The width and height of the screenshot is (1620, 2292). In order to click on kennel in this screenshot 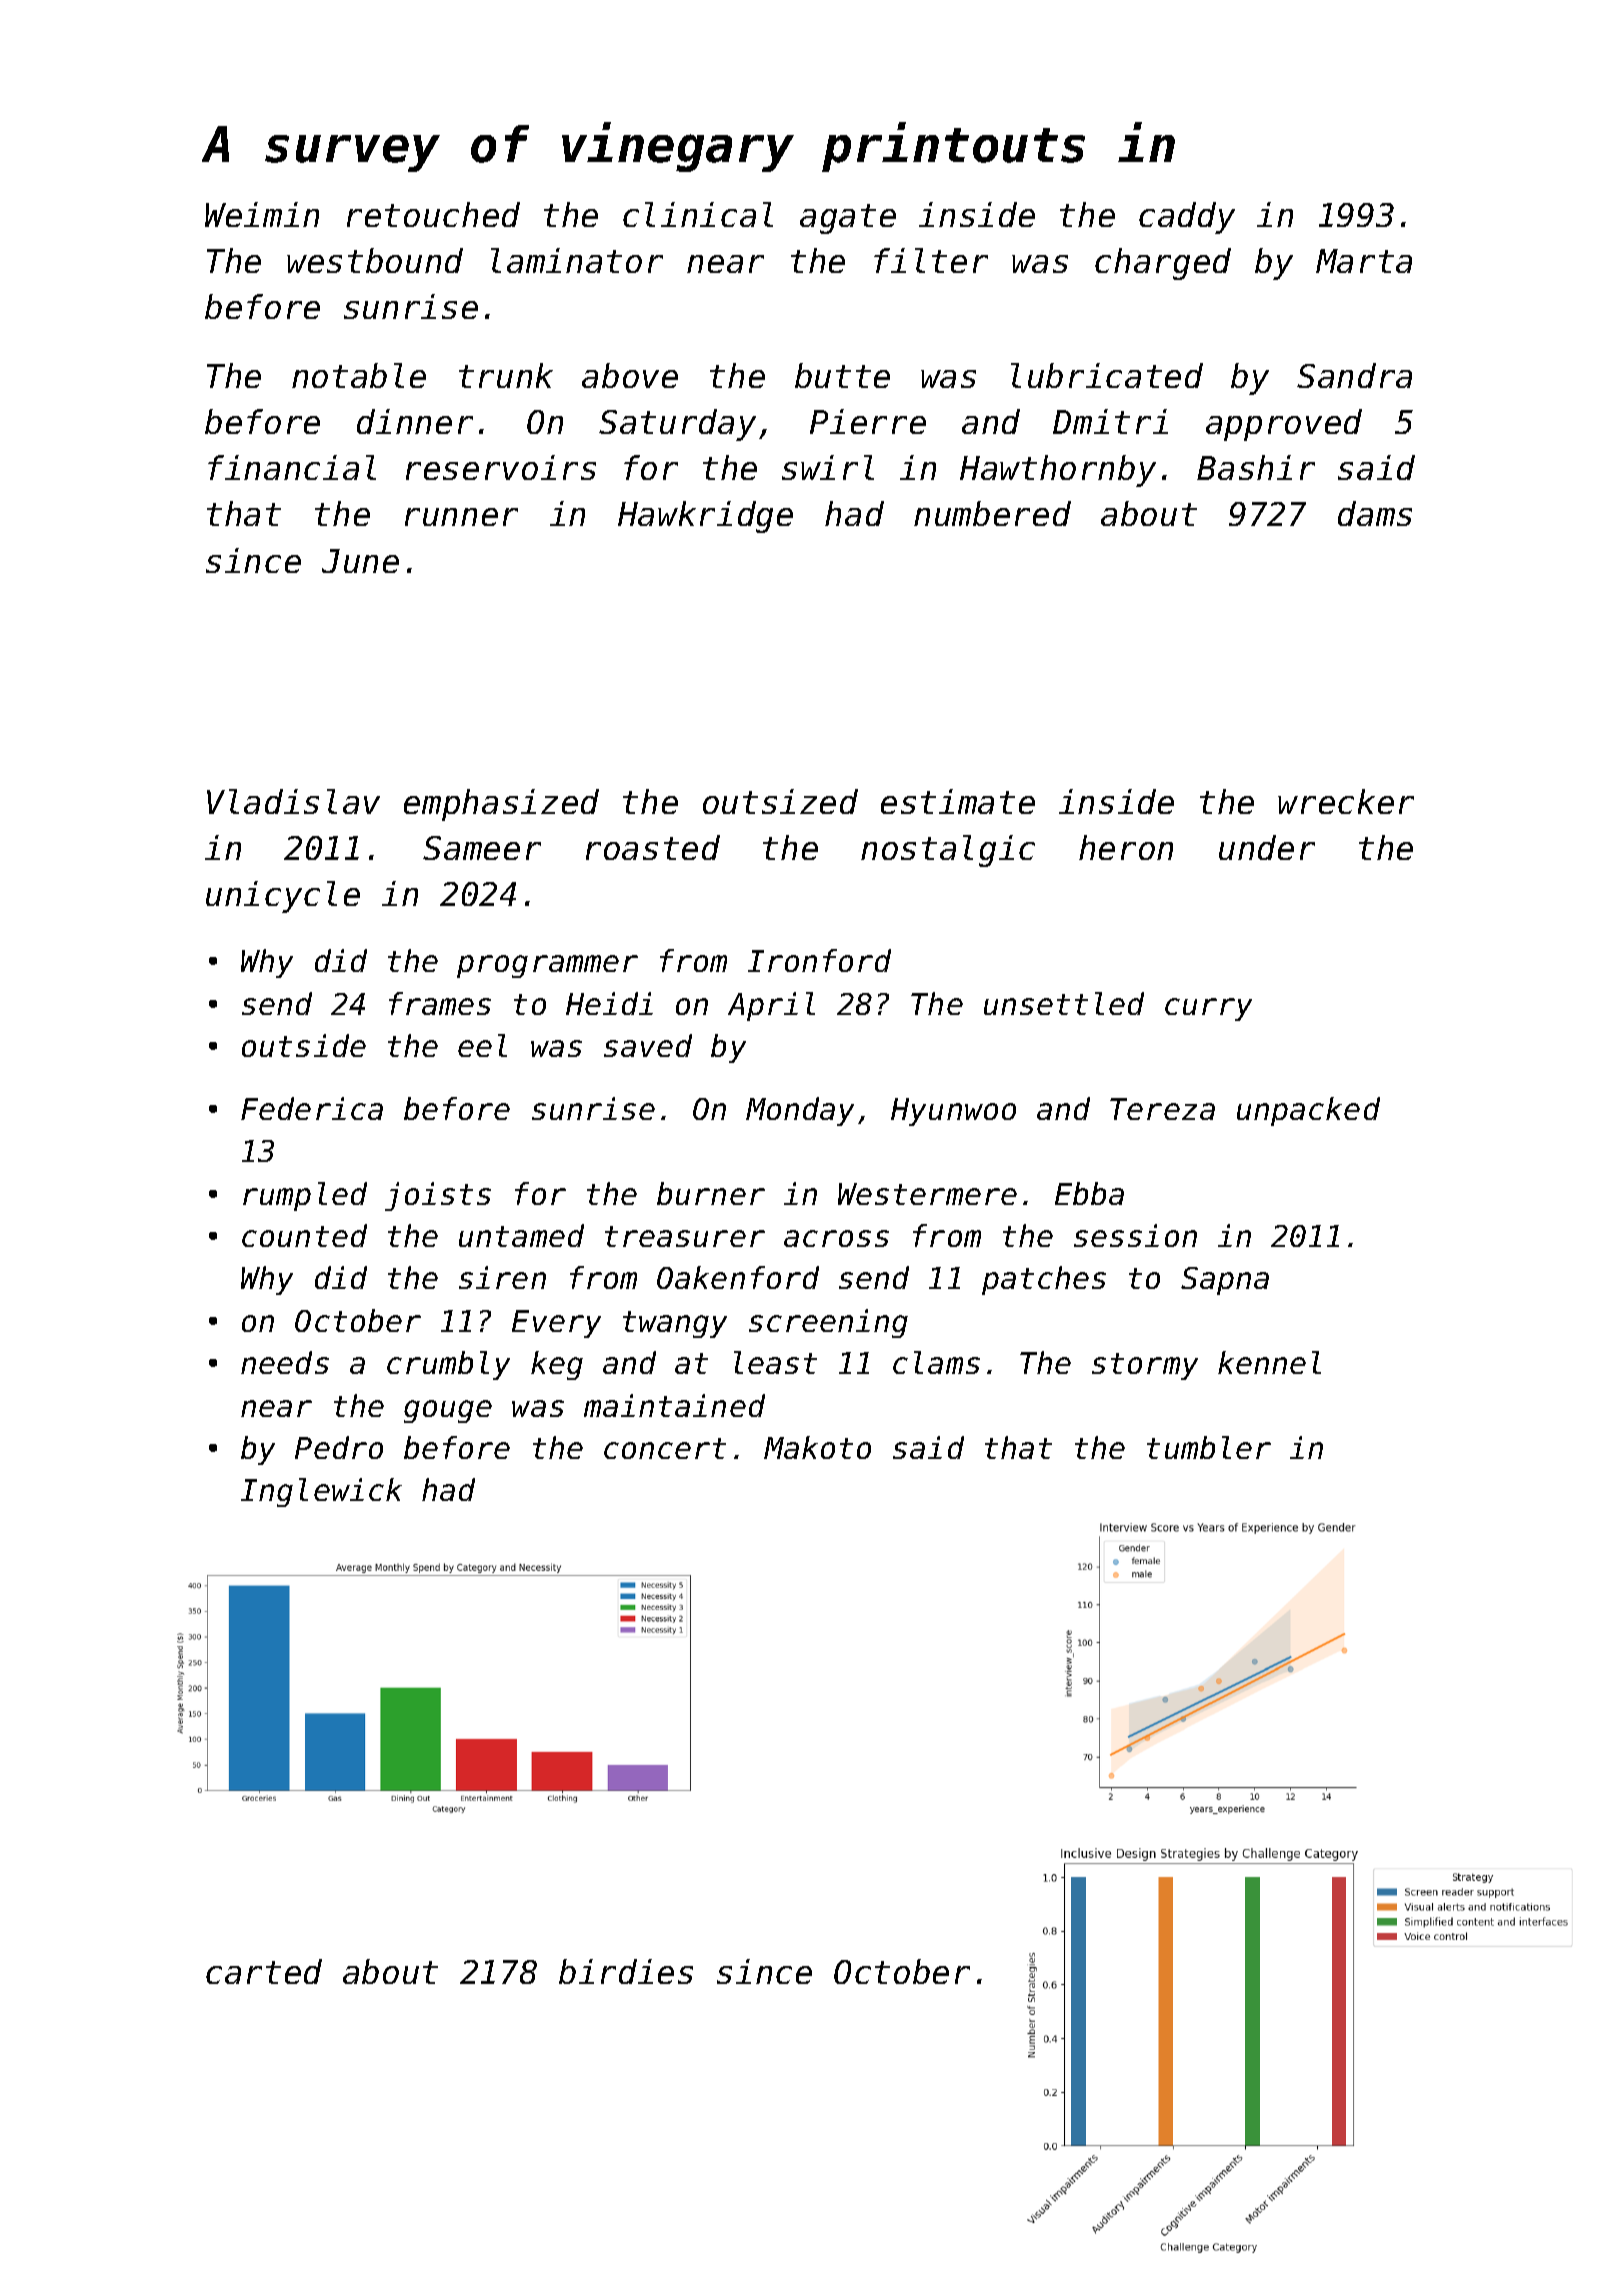, I will do `click(1269, 1362)`.
